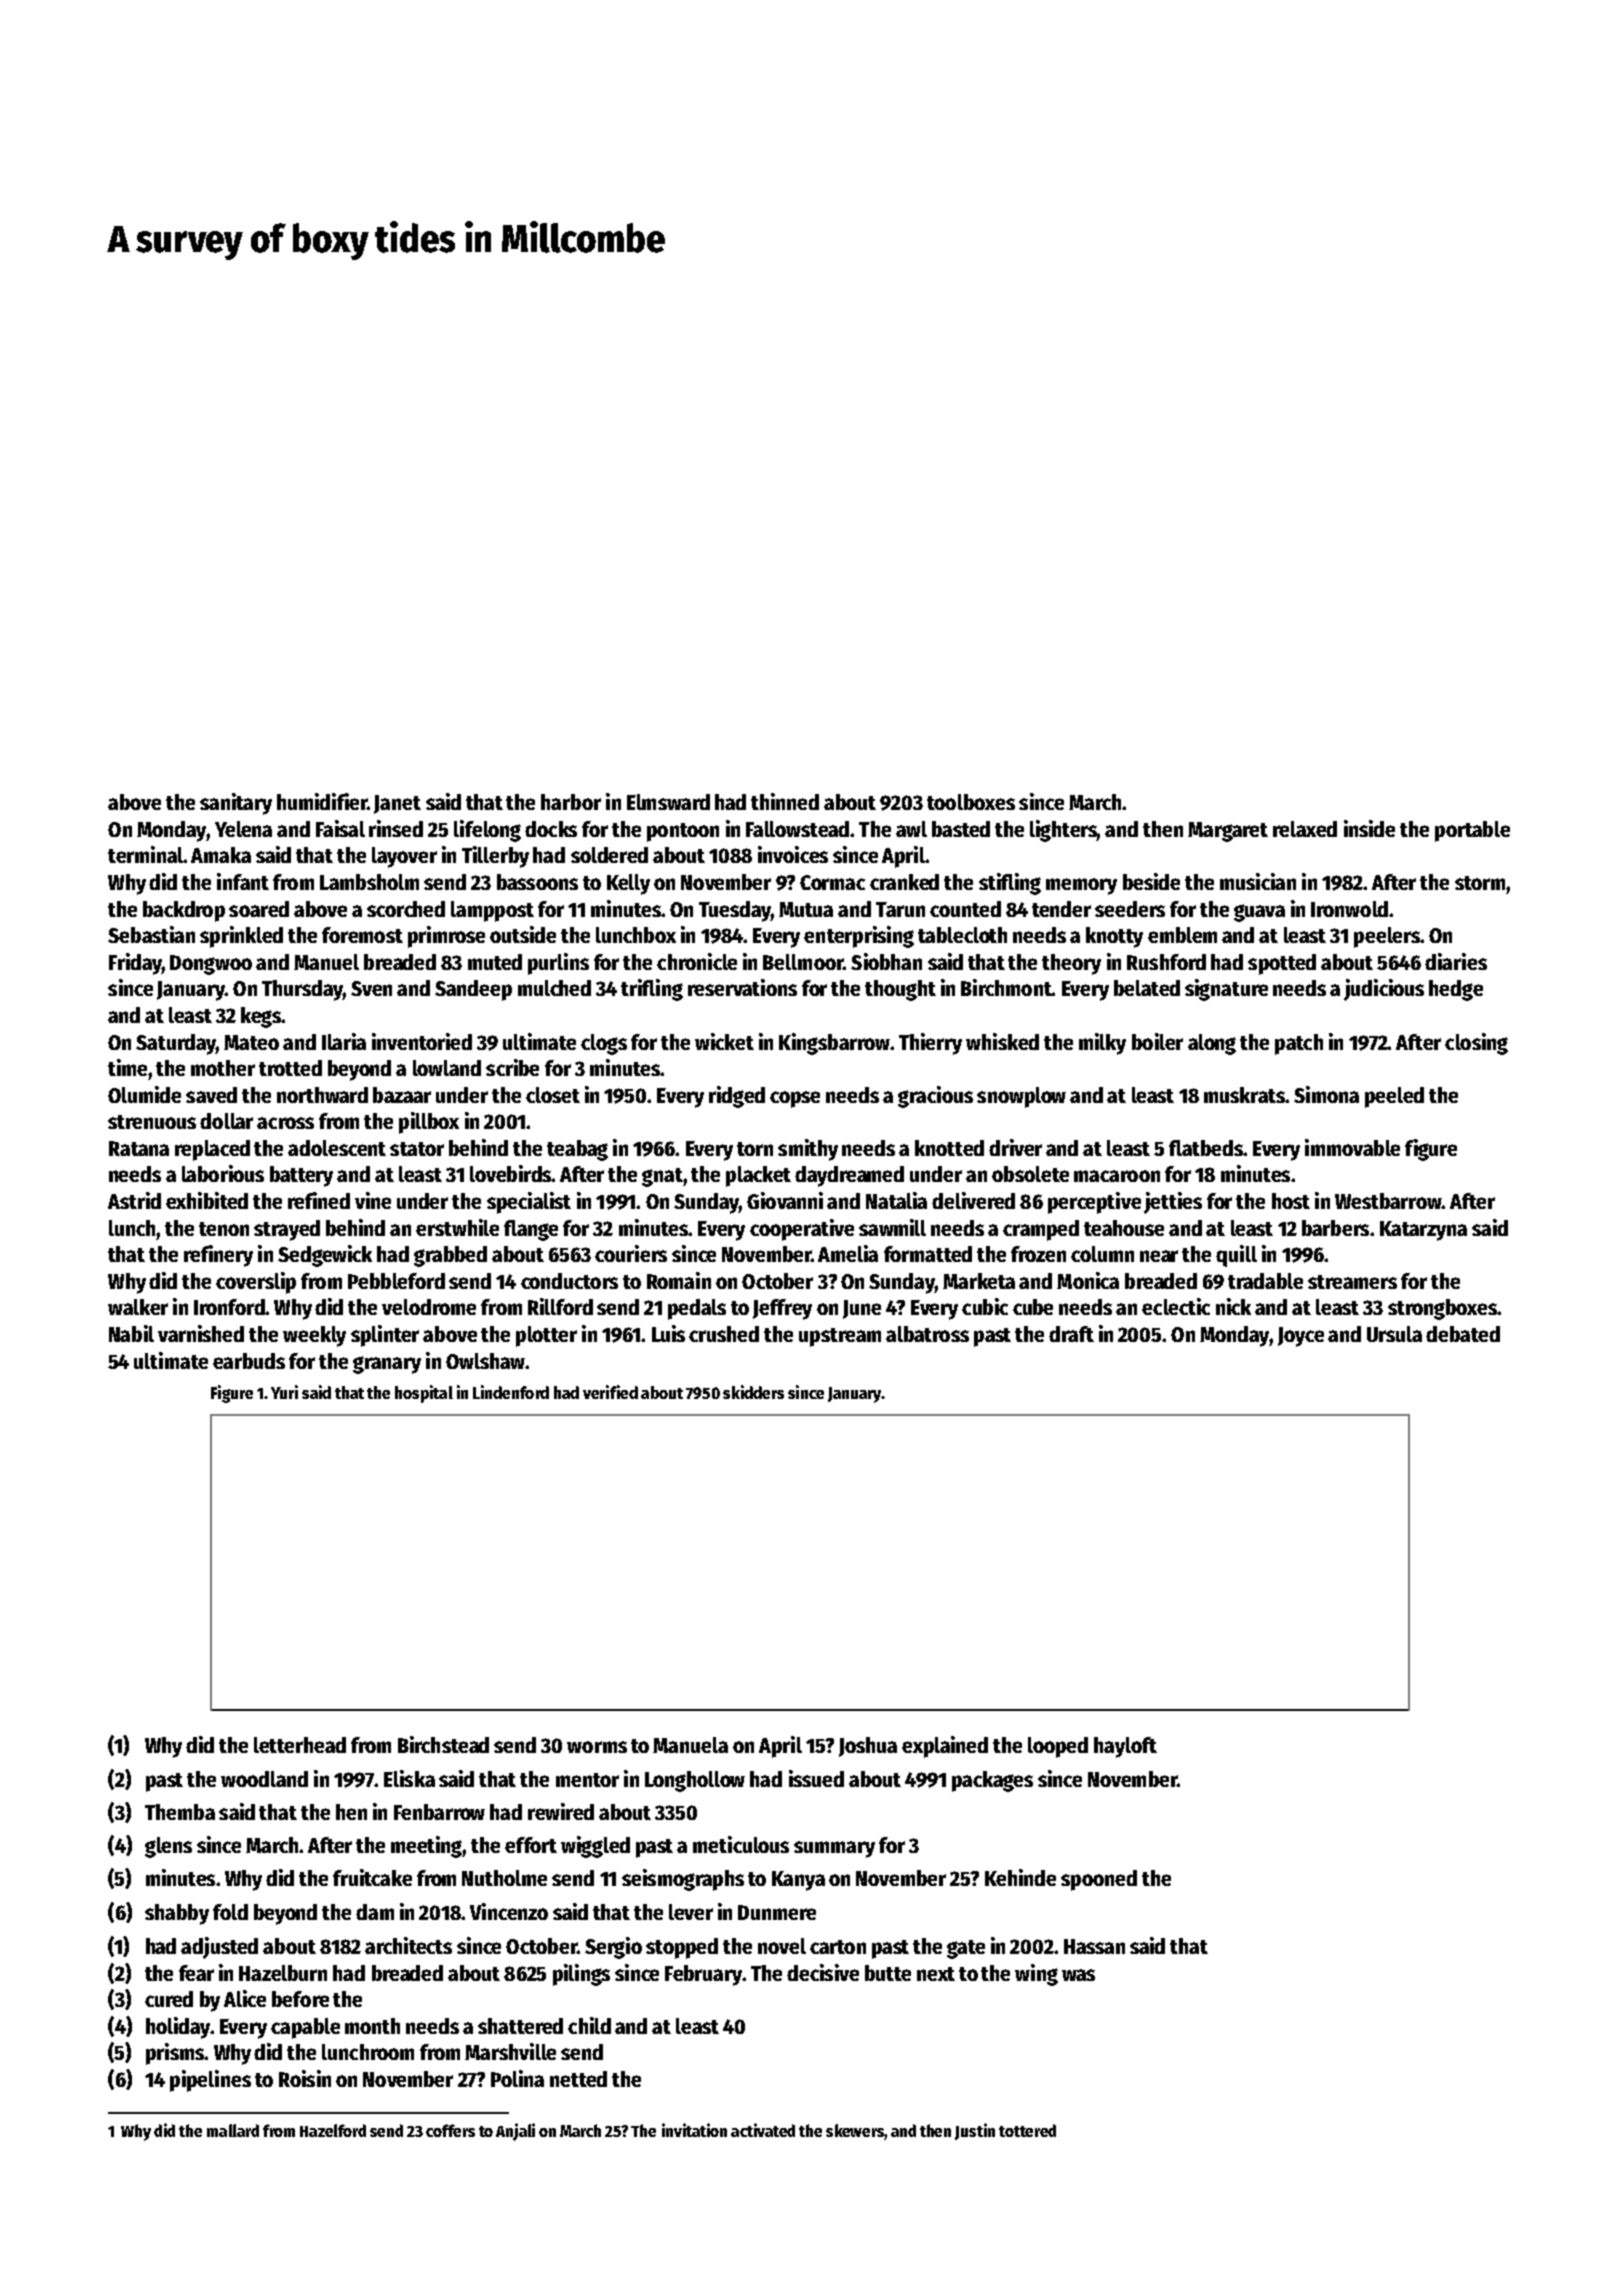  Describe the element at coordinates (609, 855) in the screenshot. I see `soldered` at that location.
